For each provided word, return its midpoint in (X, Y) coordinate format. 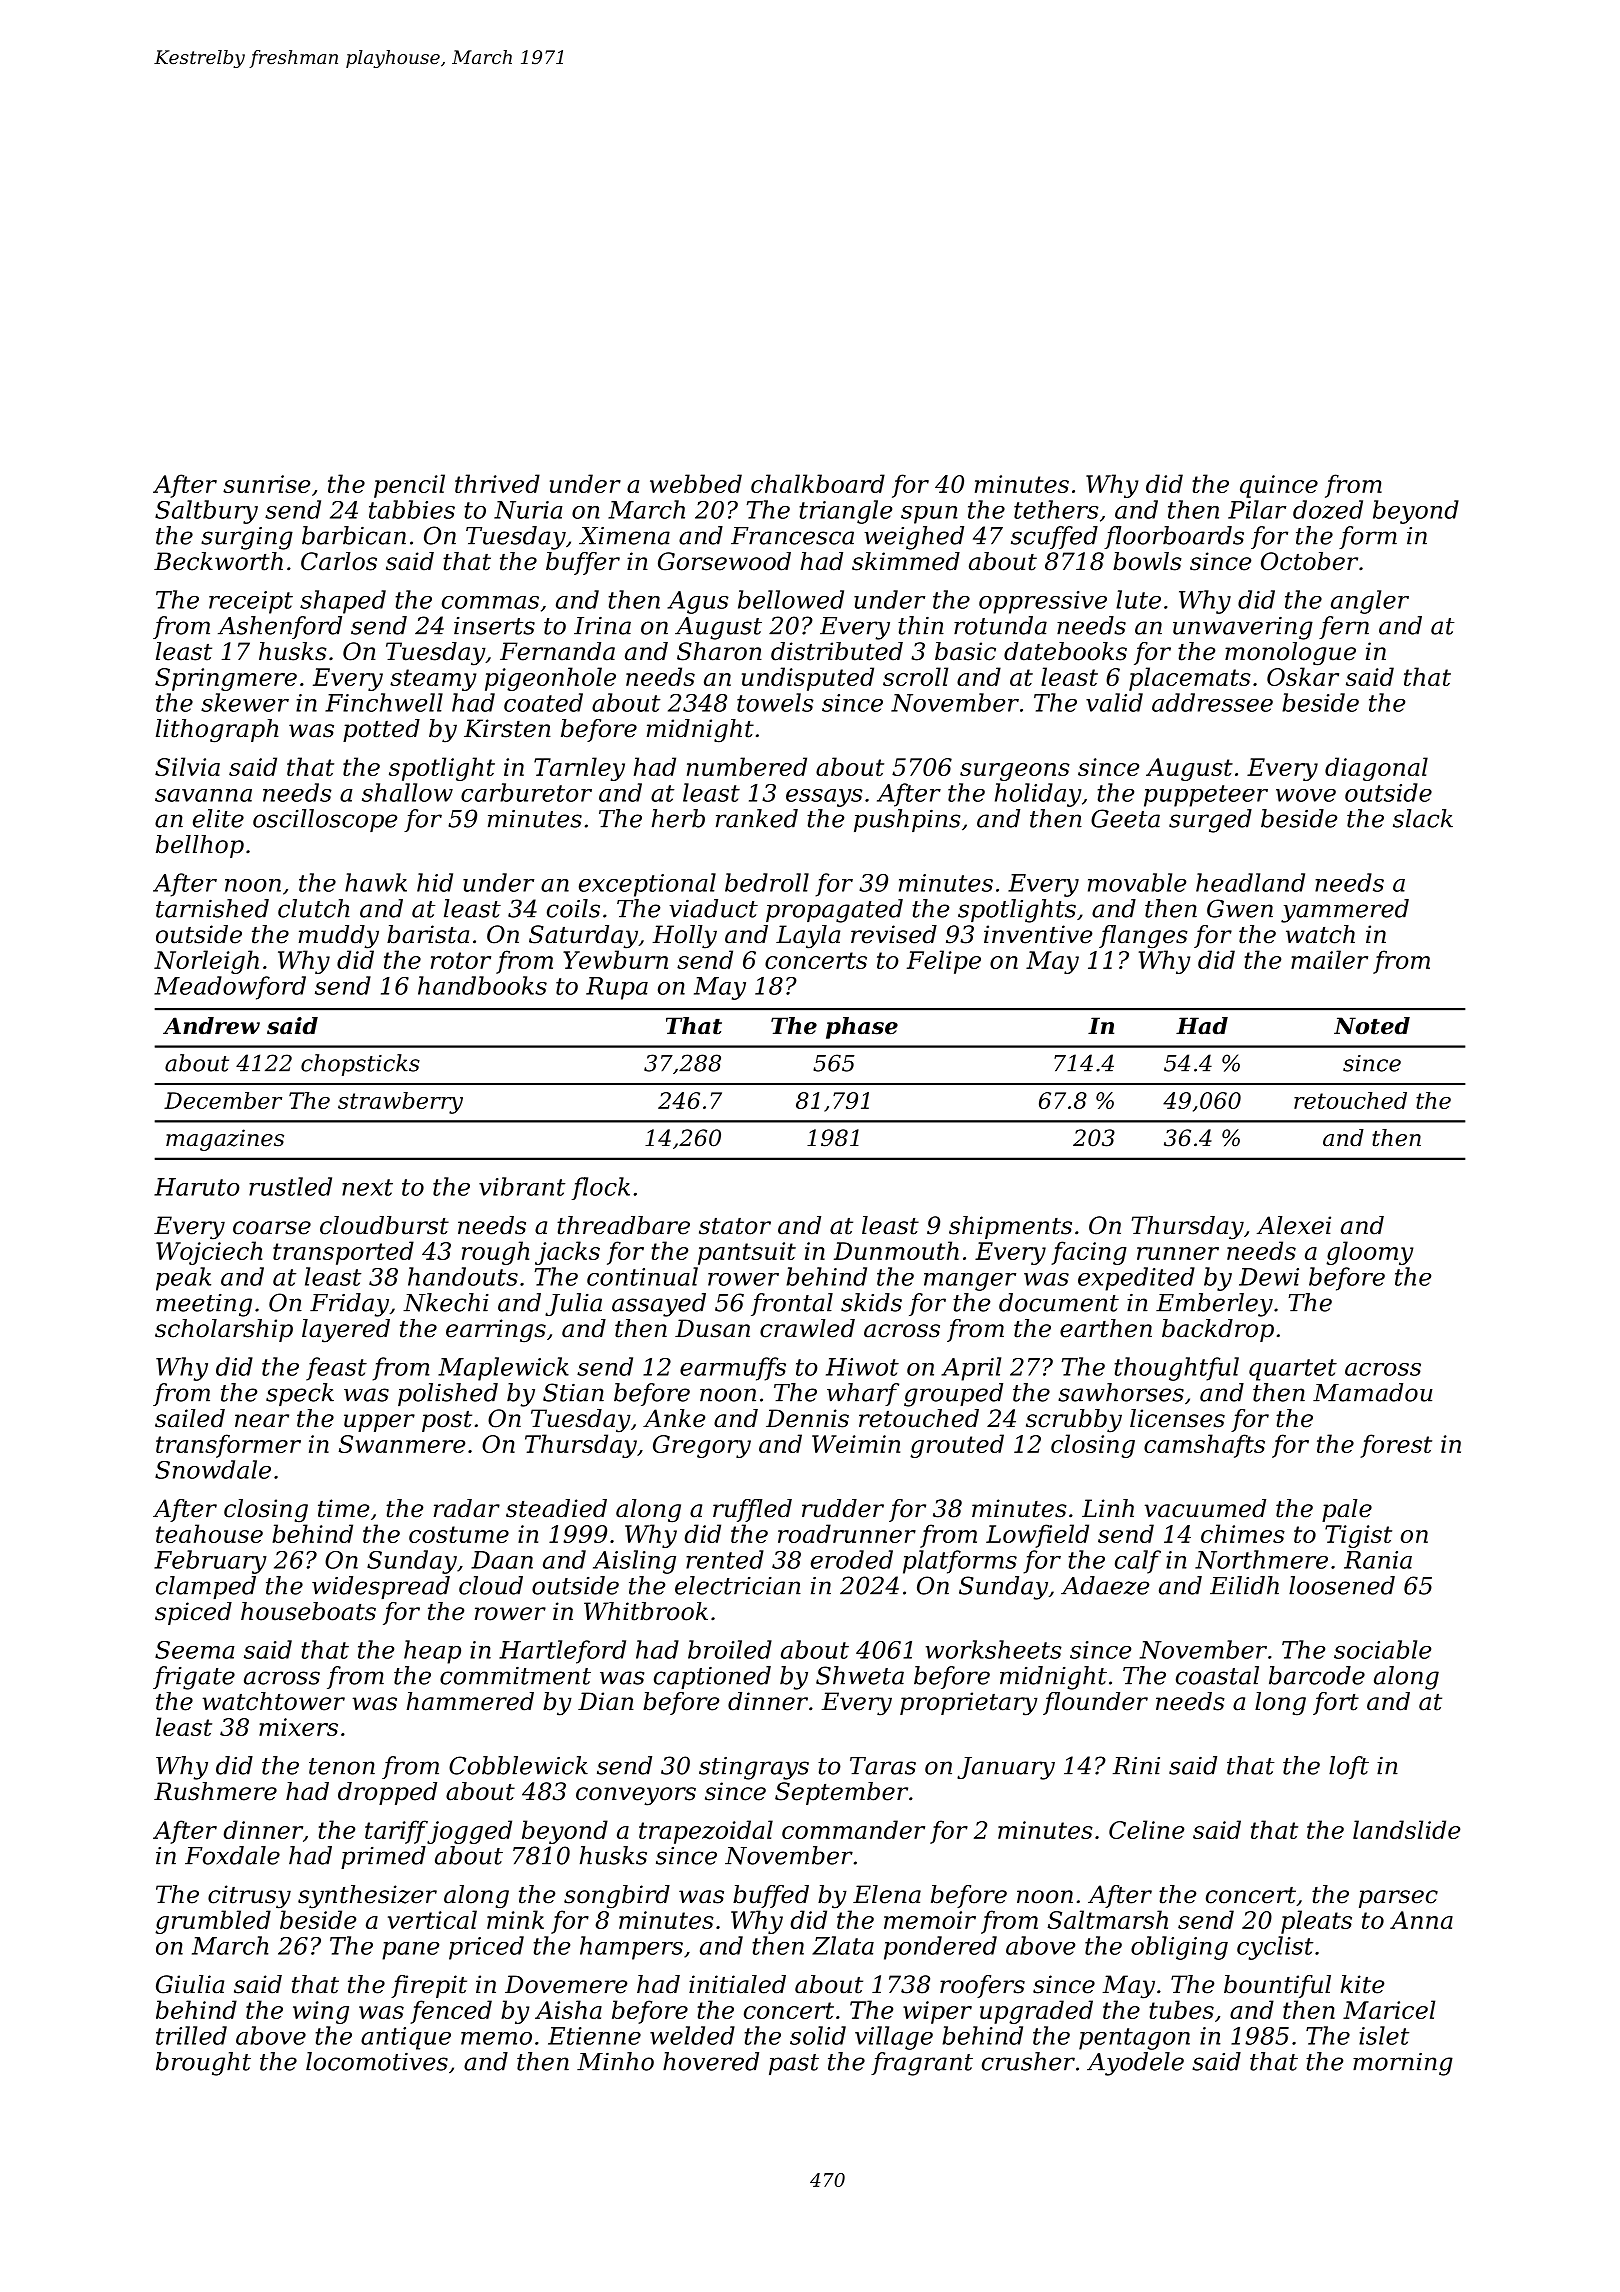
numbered (747, 766)
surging (247, 538)
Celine (1146, 1829)
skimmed (906, 561)
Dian (606, 1701)
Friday (349, 1305)
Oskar (1303, 676)
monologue (1290, 654)
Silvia (187, 766)
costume (459, 1534)
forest (1396, 1446)
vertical (432, 1919)
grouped (953, 1395)
